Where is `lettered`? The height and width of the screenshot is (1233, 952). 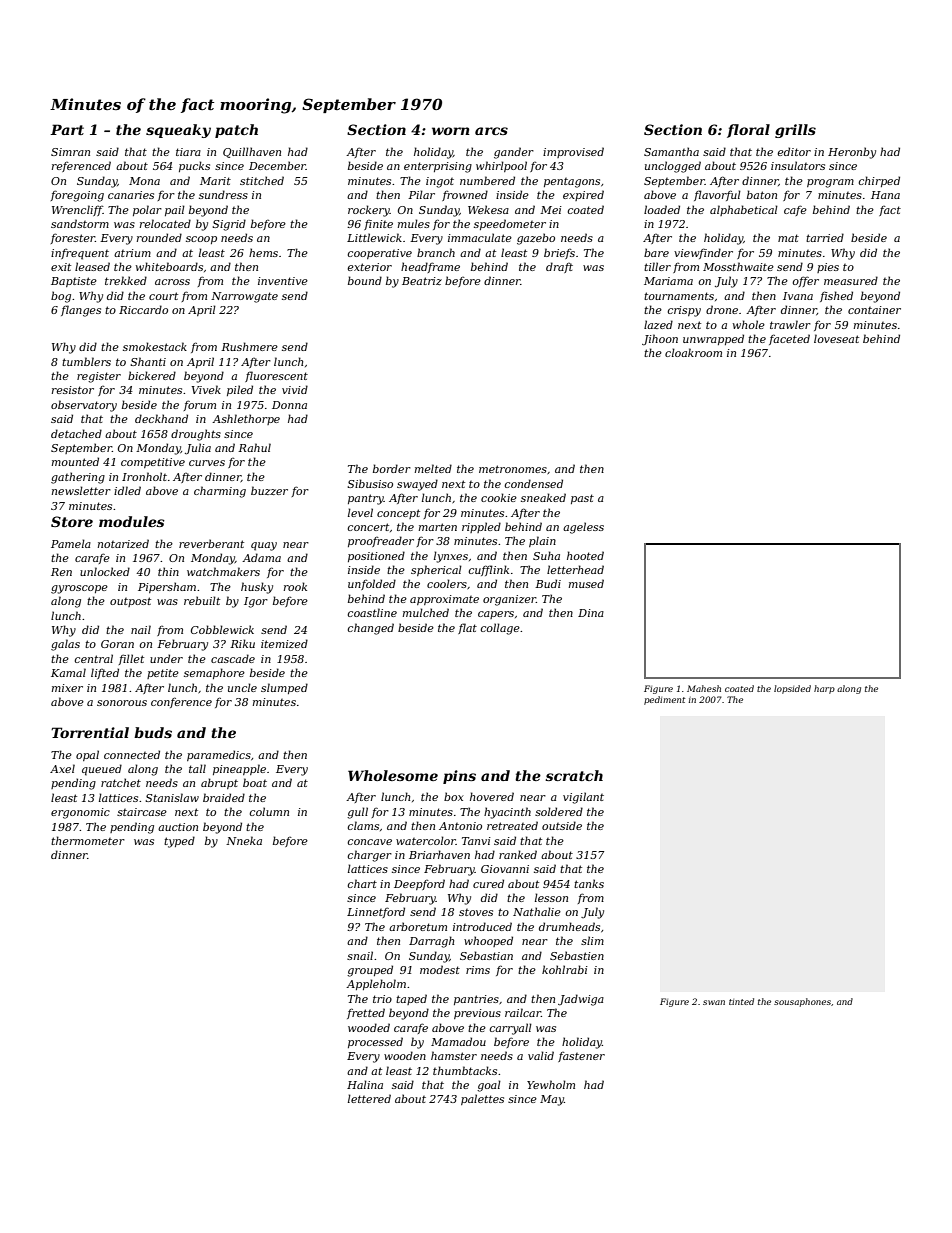
lettered is located at coordinates (369, 1098).
